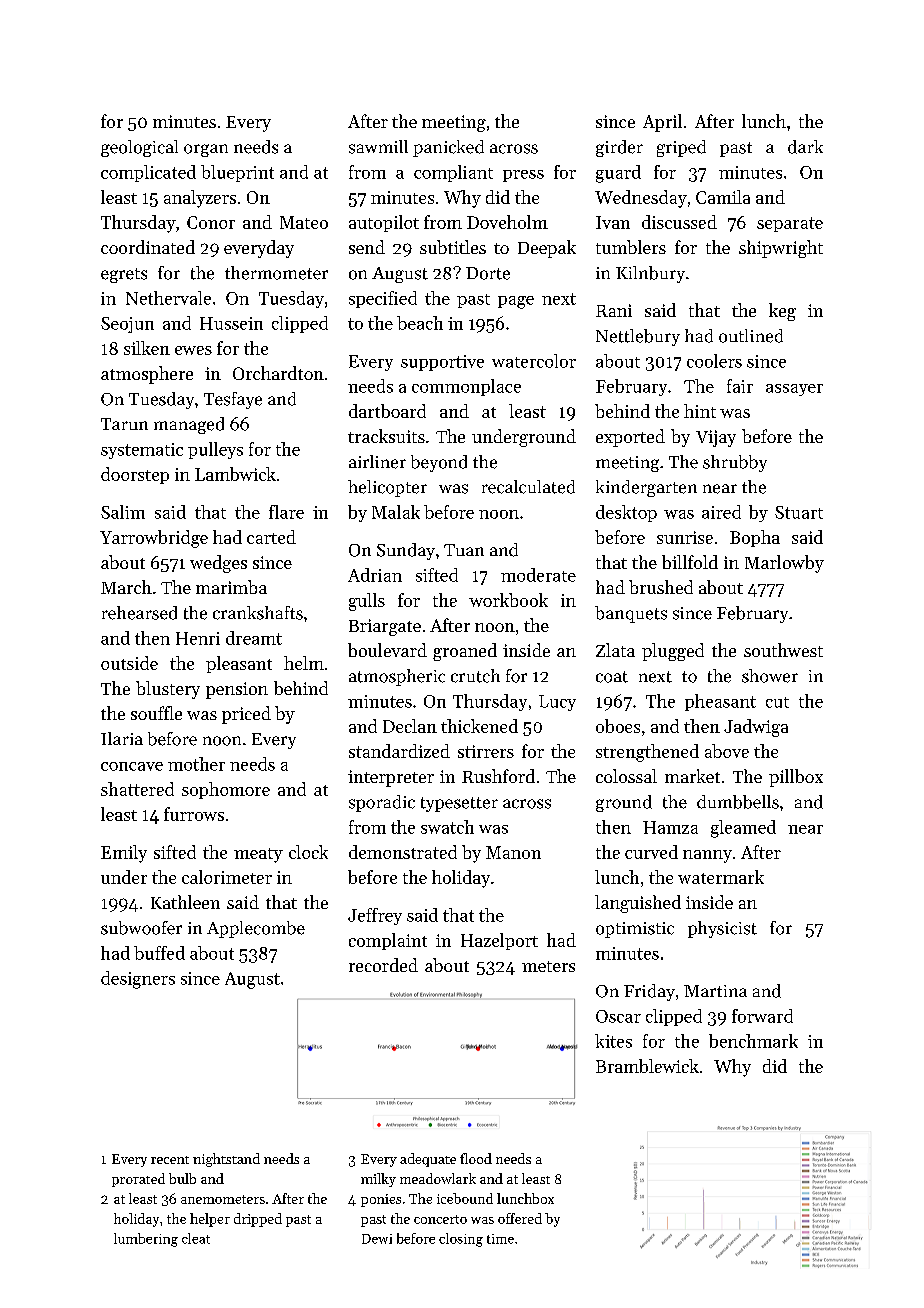 The image size is (924, 1308). What do you see at coordinates (227, 877) in the page?
I see `calorimeter` at bounding box center [227, 877].
